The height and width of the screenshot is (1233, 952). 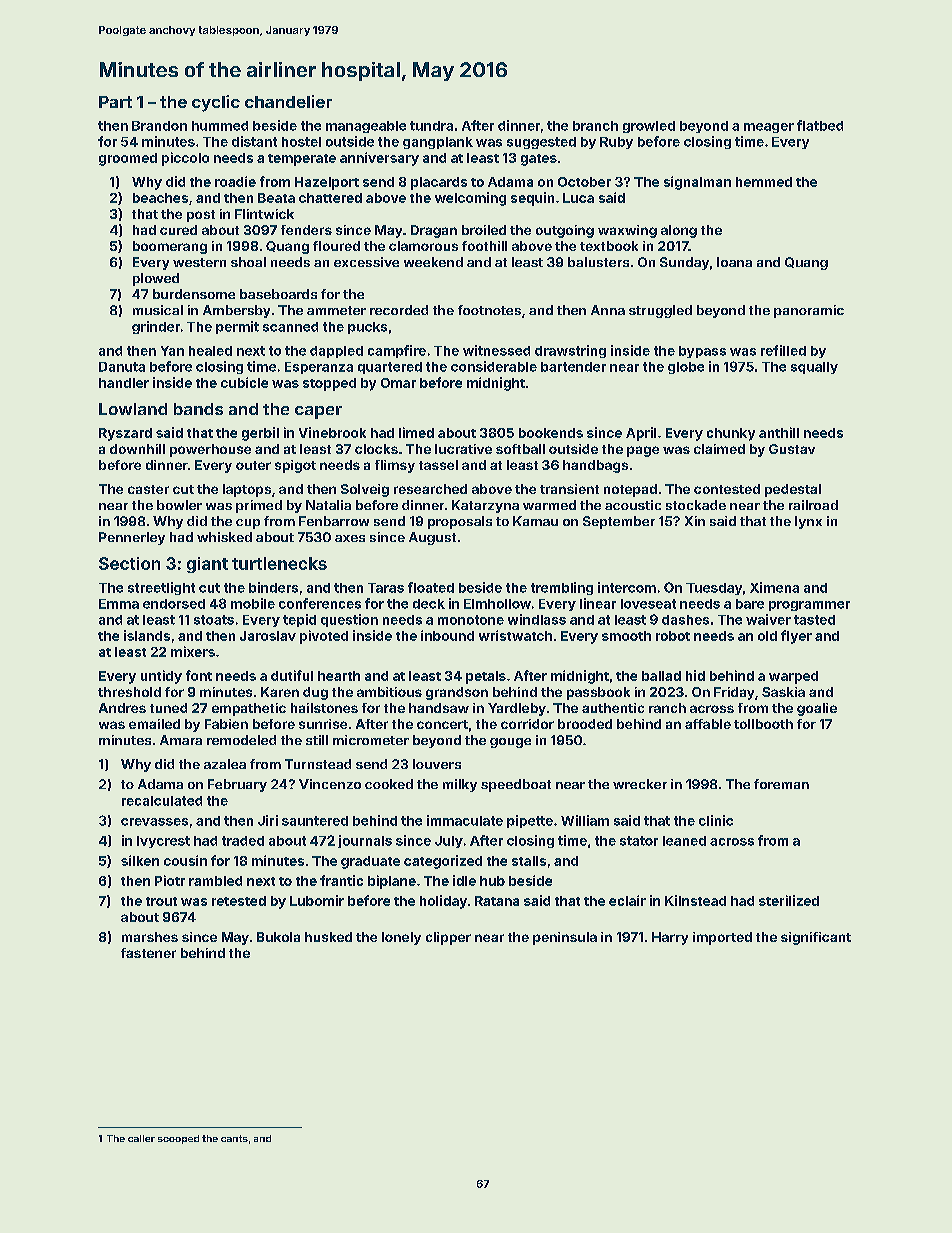 I want to click on Section, so click(x=129, y=563).
